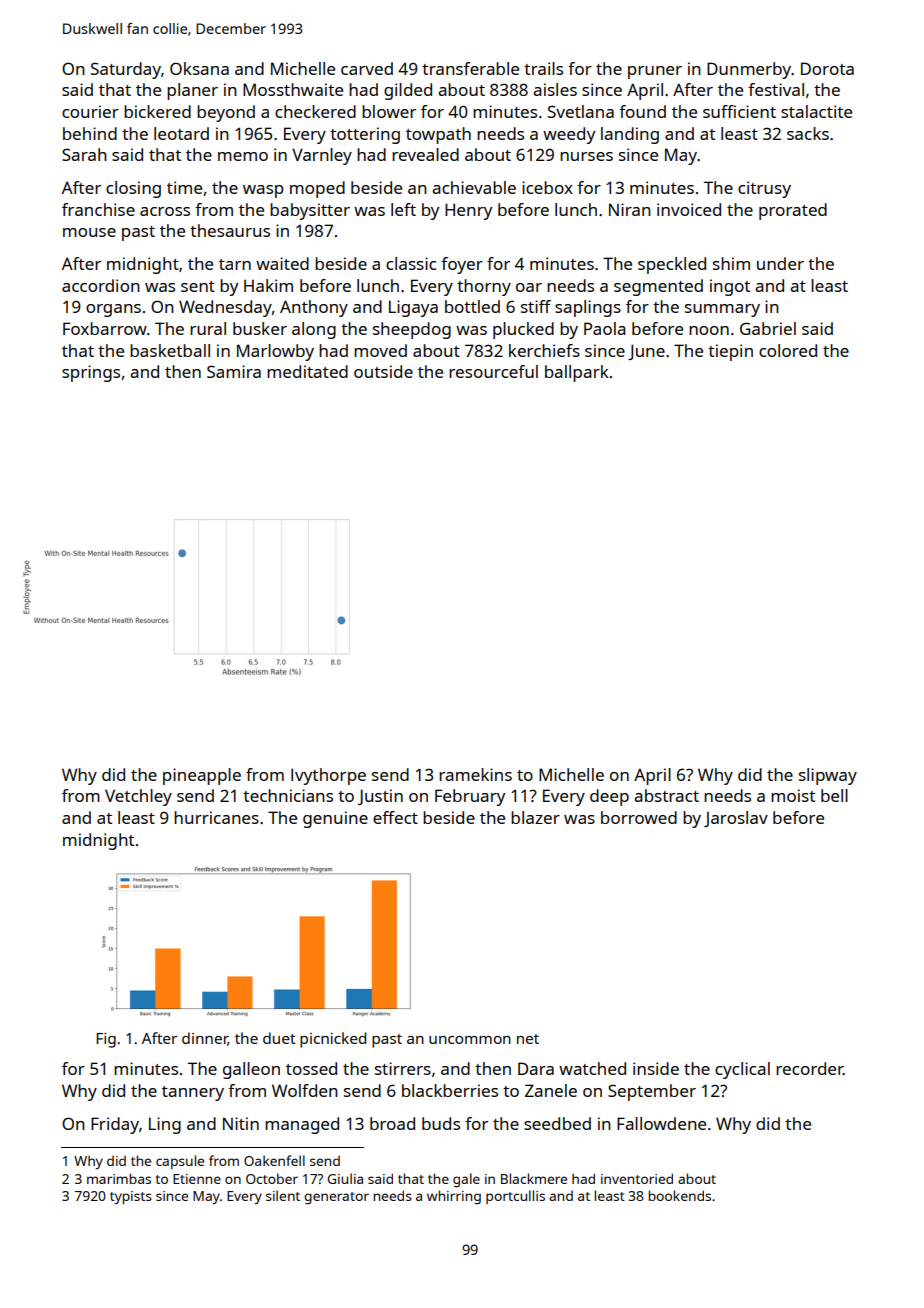  What do you see at coordinates (493, 371) in the screenshot?
I see `resourceful` at bounding box center [493, 371].
